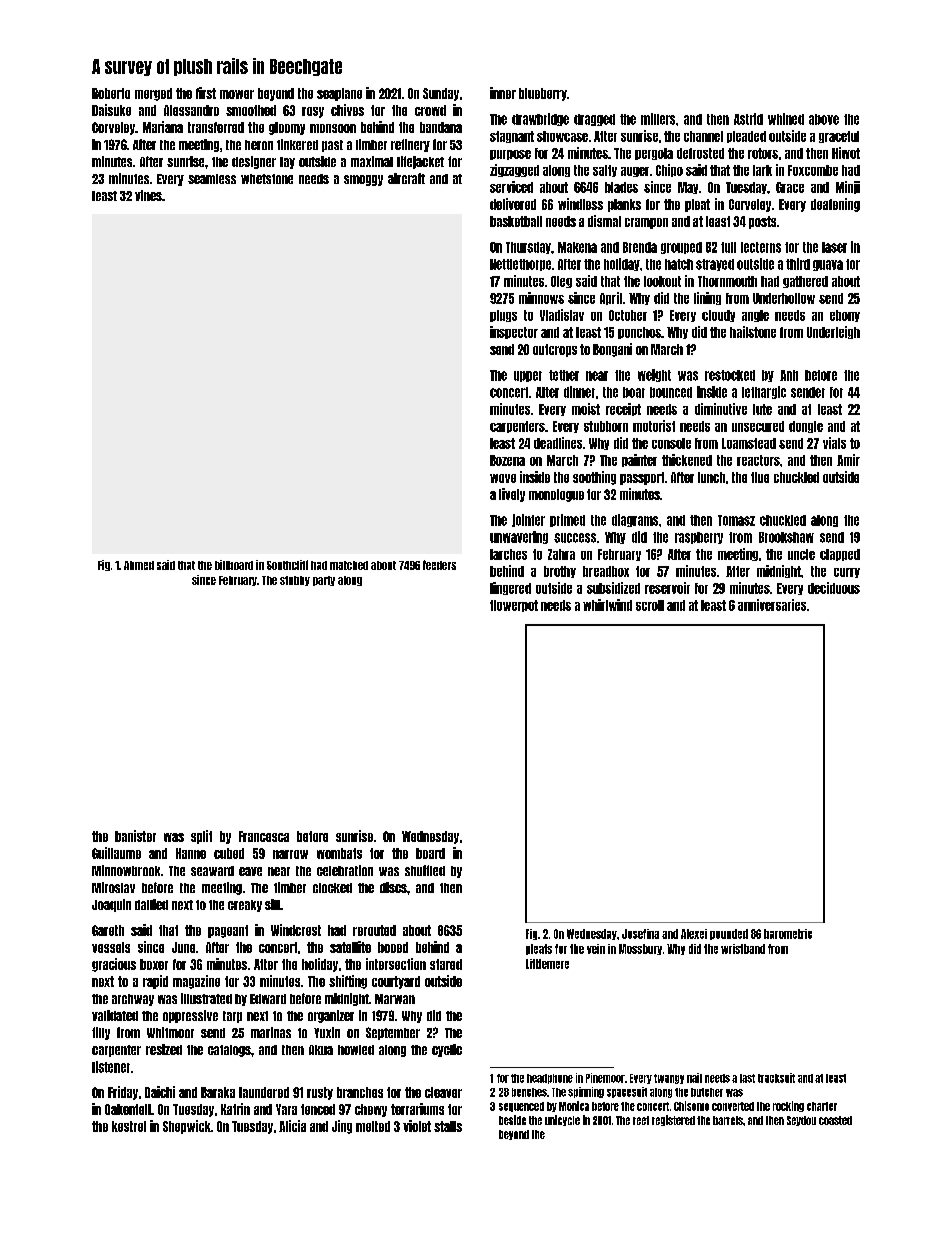 The image size is (952, 1233). What do you see at coordinates (748, 119) in the screenshot?
I see `Astrid` at bounding box center [748, 119].
